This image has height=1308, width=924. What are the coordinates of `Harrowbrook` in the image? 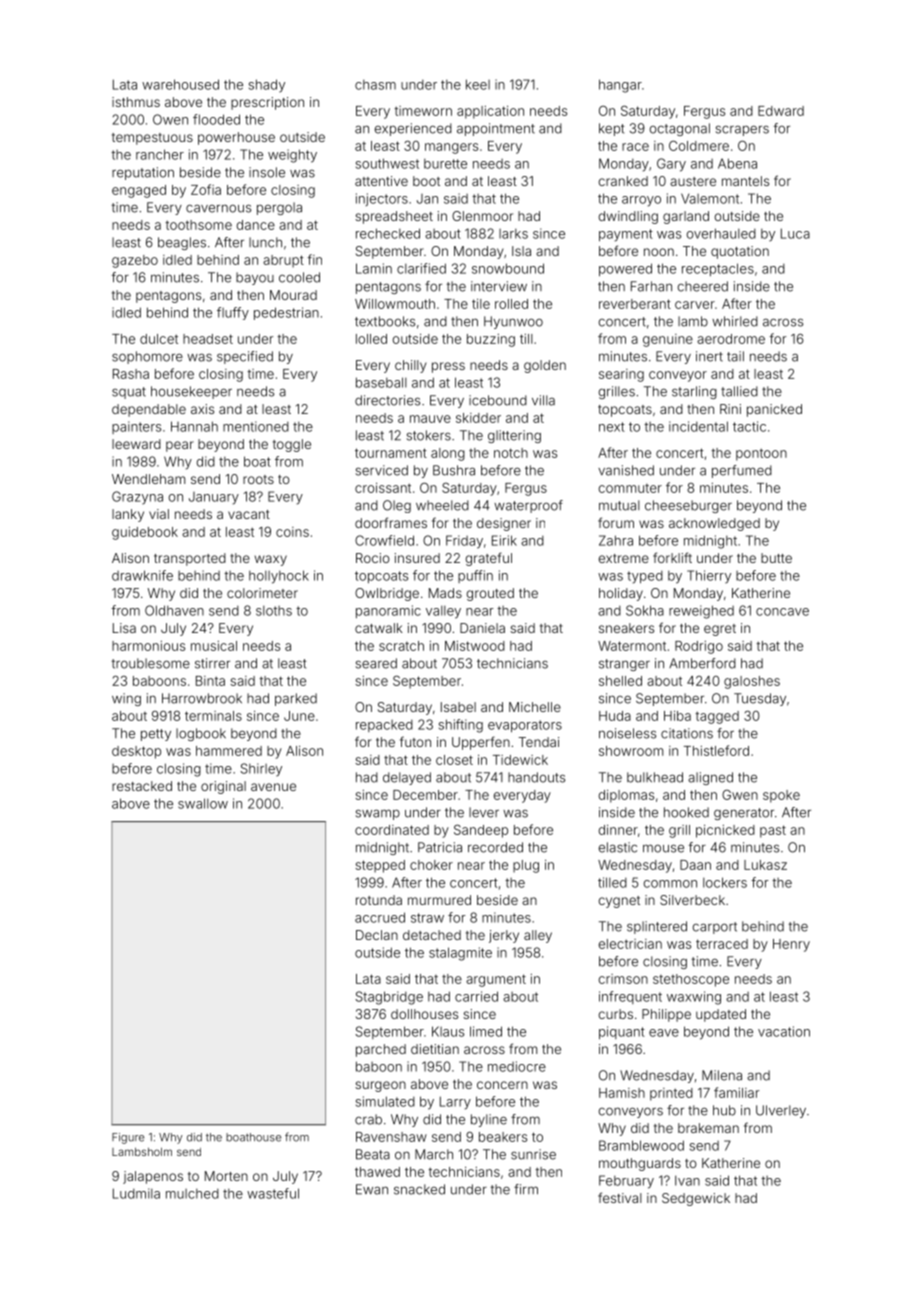 It's located at (202, 698).
